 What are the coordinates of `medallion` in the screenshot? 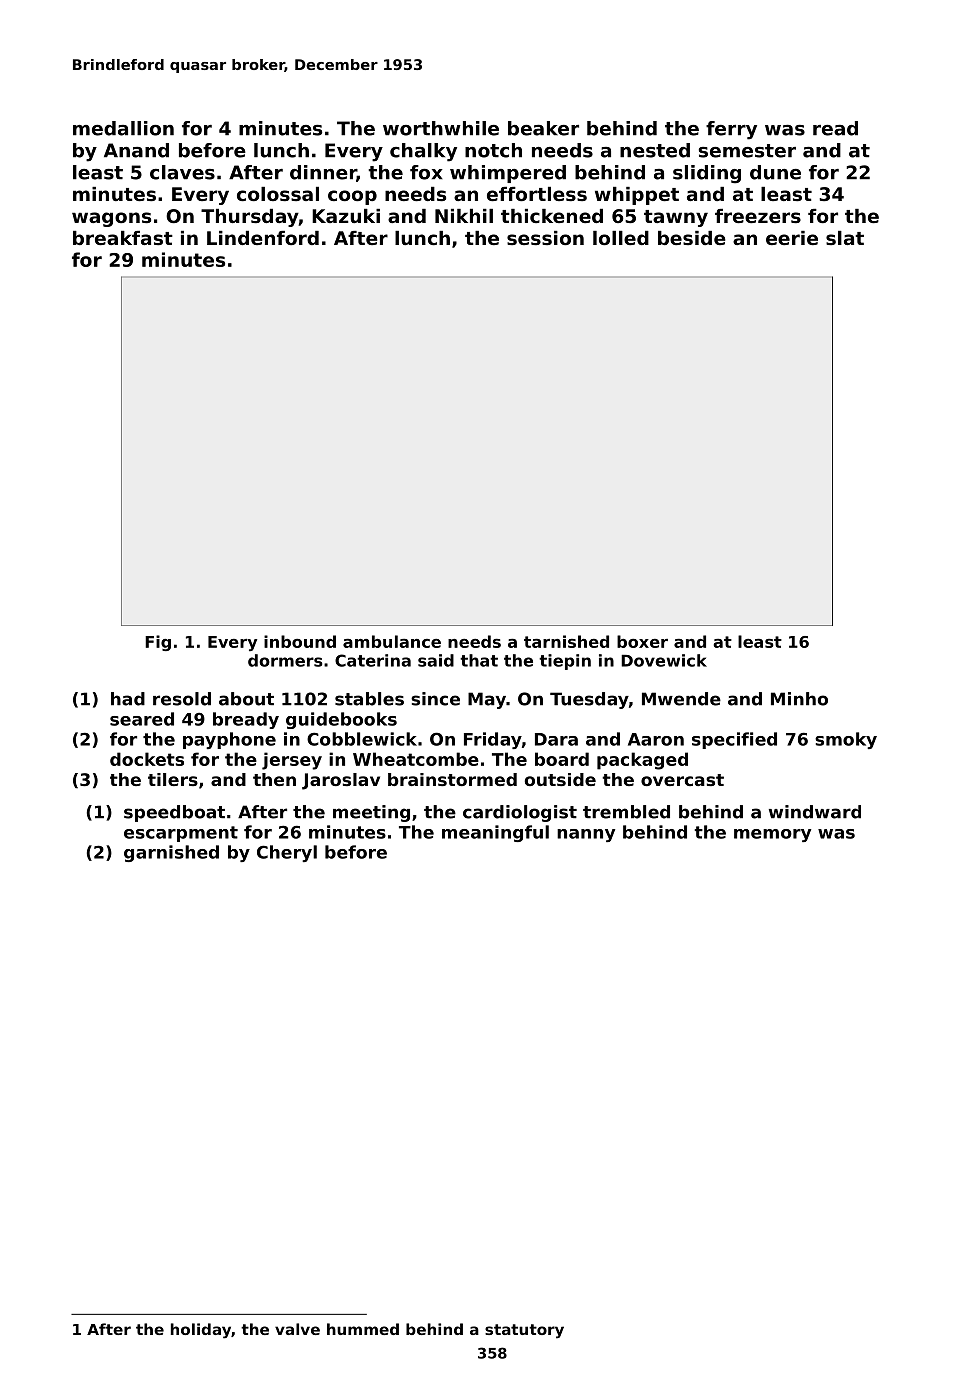 It's located at (123, 128).
